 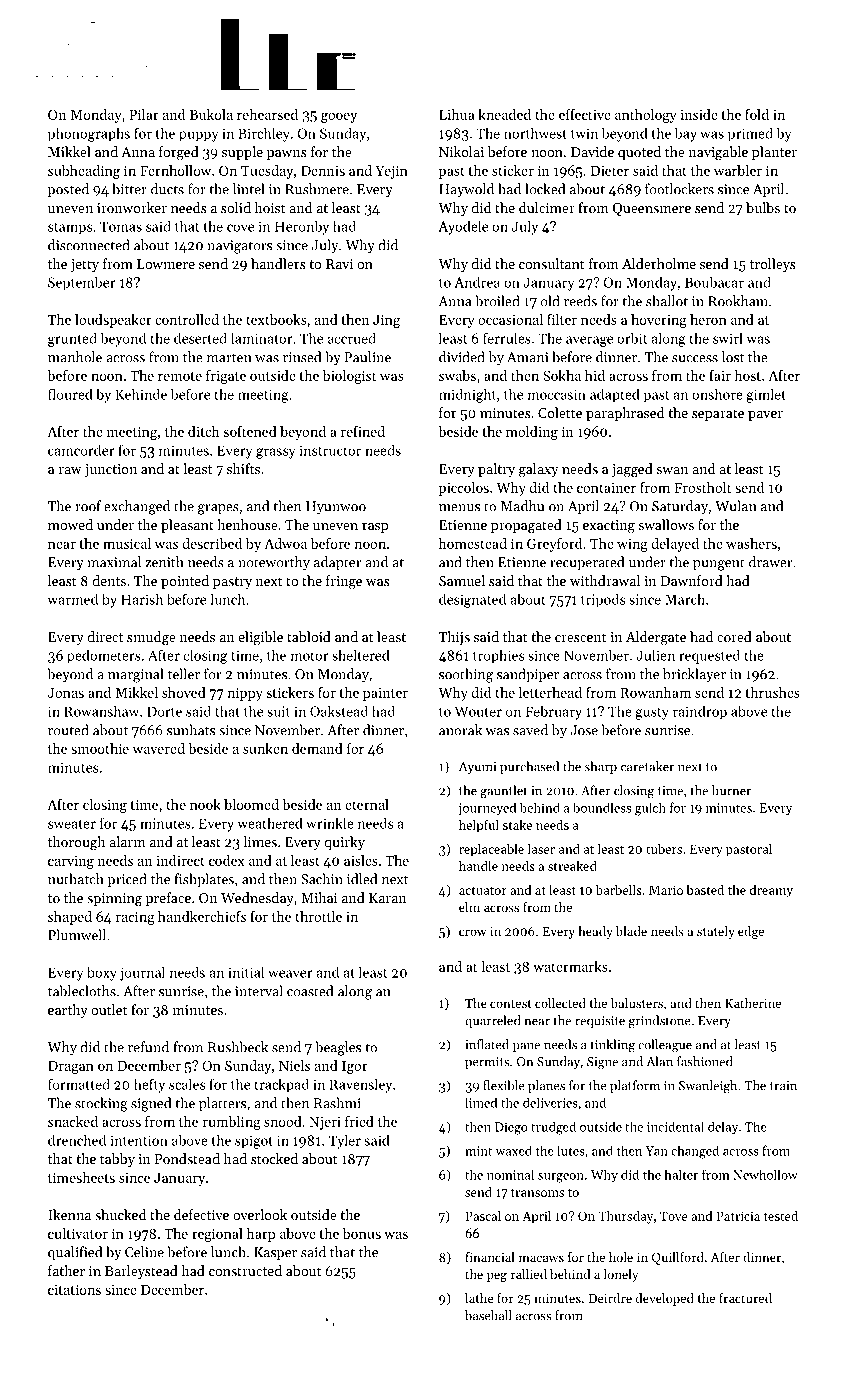 I want to click on Oakstead, so click(x=339, y=711).
